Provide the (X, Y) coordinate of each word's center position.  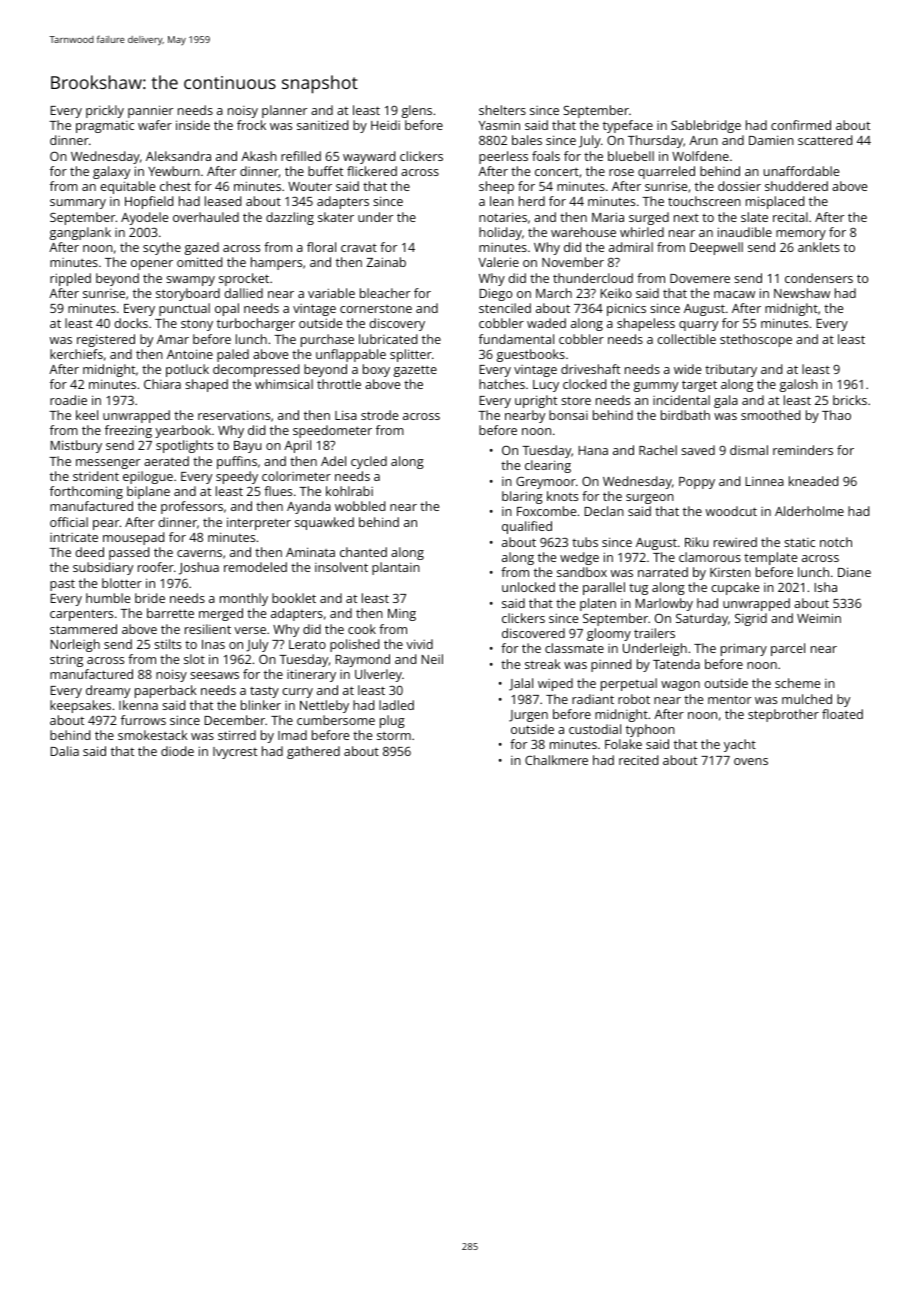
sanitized (322, 125)
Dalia (64, 751)
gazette (415, 371)
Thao (836, 415)
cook (362, 629)
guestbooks (531, 355)
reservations (234, 415)
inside (193, 125)
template (770, 558)
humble (108, 598)
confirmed (801, 125)
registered (106, 340)
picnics (626, 309)
